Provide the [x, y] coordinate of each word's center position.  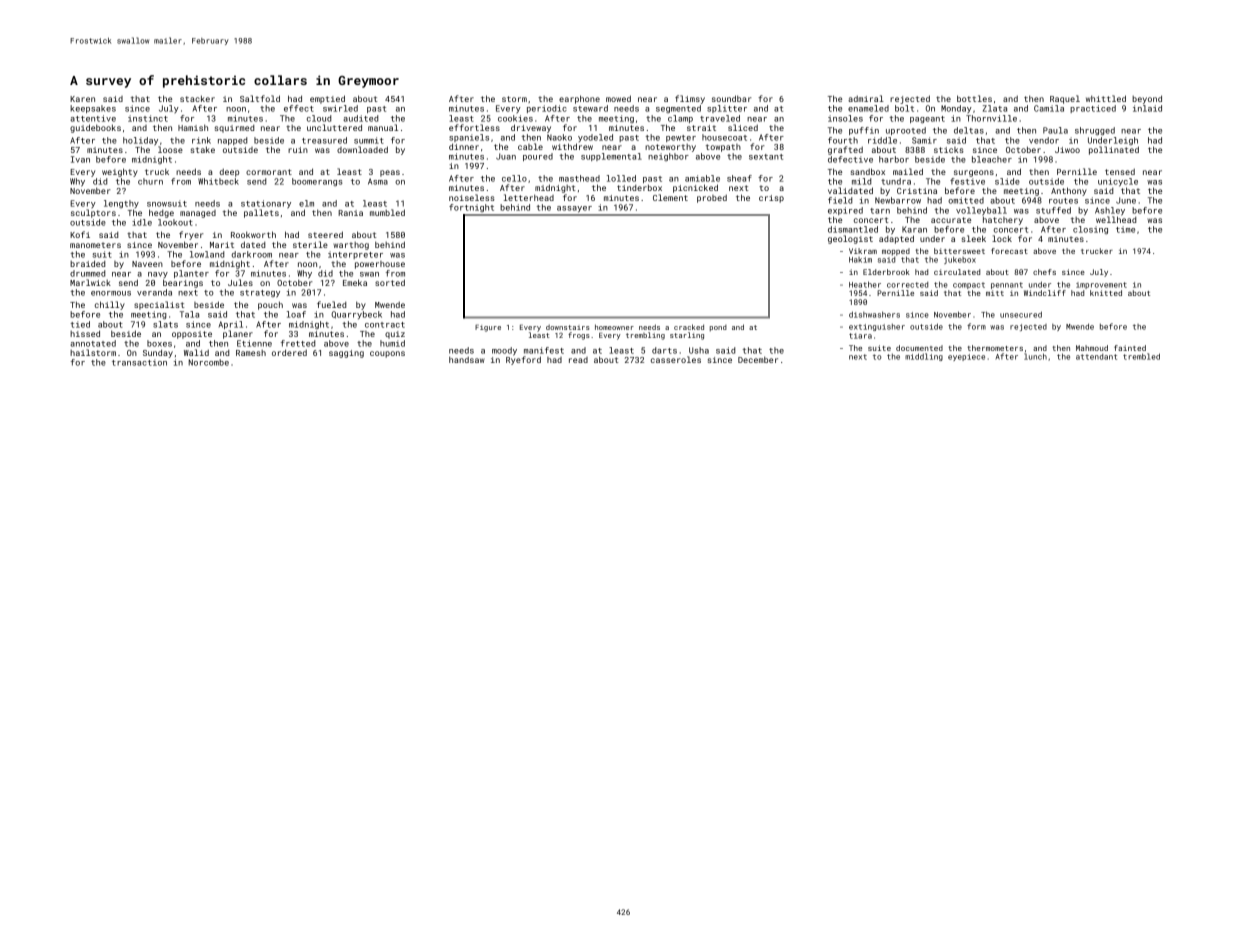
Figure [488, 328]
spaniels [469, 138]
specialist [159, 305]
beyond [1147, 99]
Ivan [80, 159]
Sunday [158, 353]
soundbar [732, 98]
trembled [1141, 356]
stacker [197, 98]
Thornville [991, 118]
